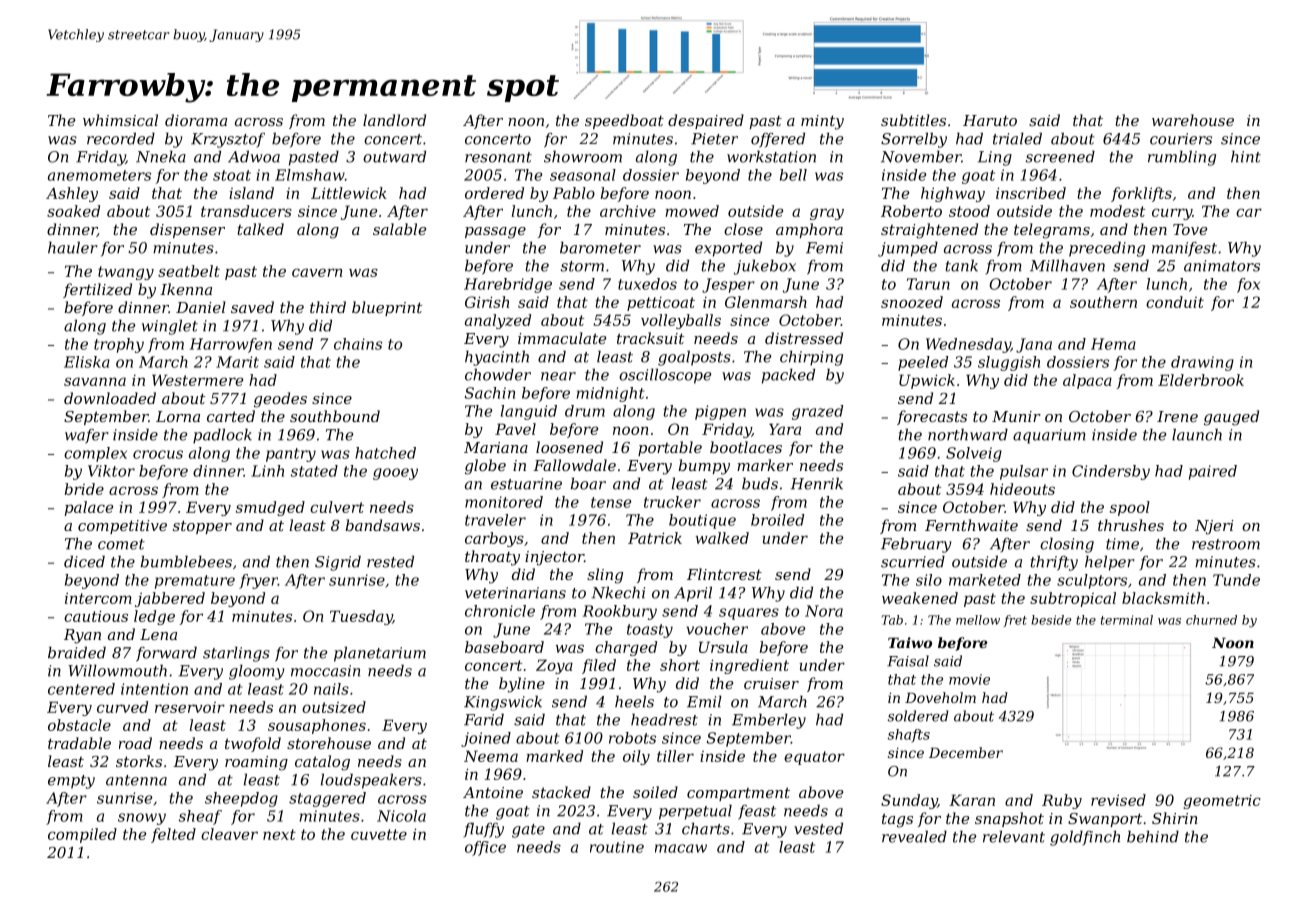 This screenshot has height=924, width=1308. What do you see at coordinates (1214, 527) in the screenshot?
I see `Njeri` at bounding box center [1214, 527].
